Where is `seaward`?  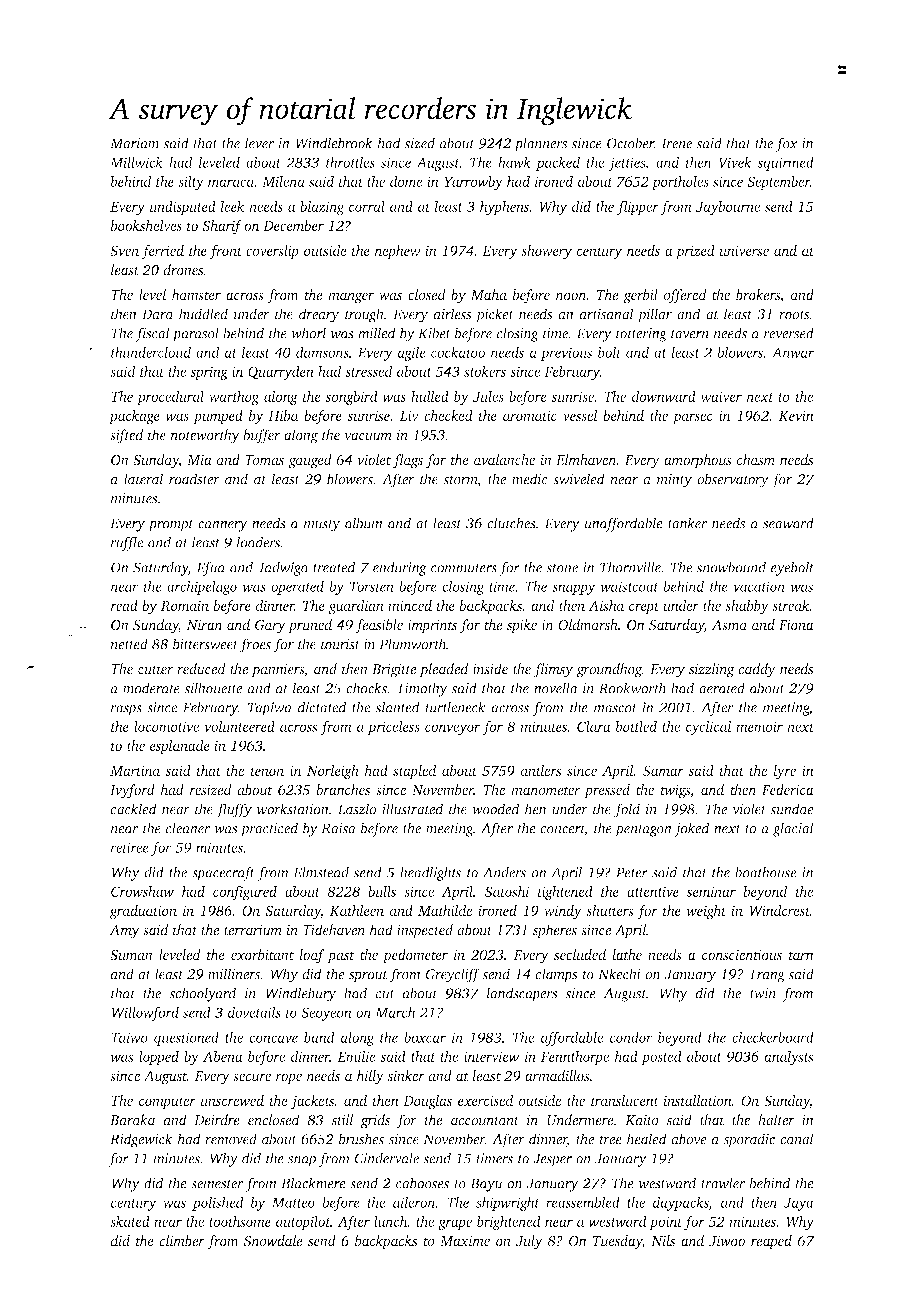
seaward is located at coordinates (788, 523).
